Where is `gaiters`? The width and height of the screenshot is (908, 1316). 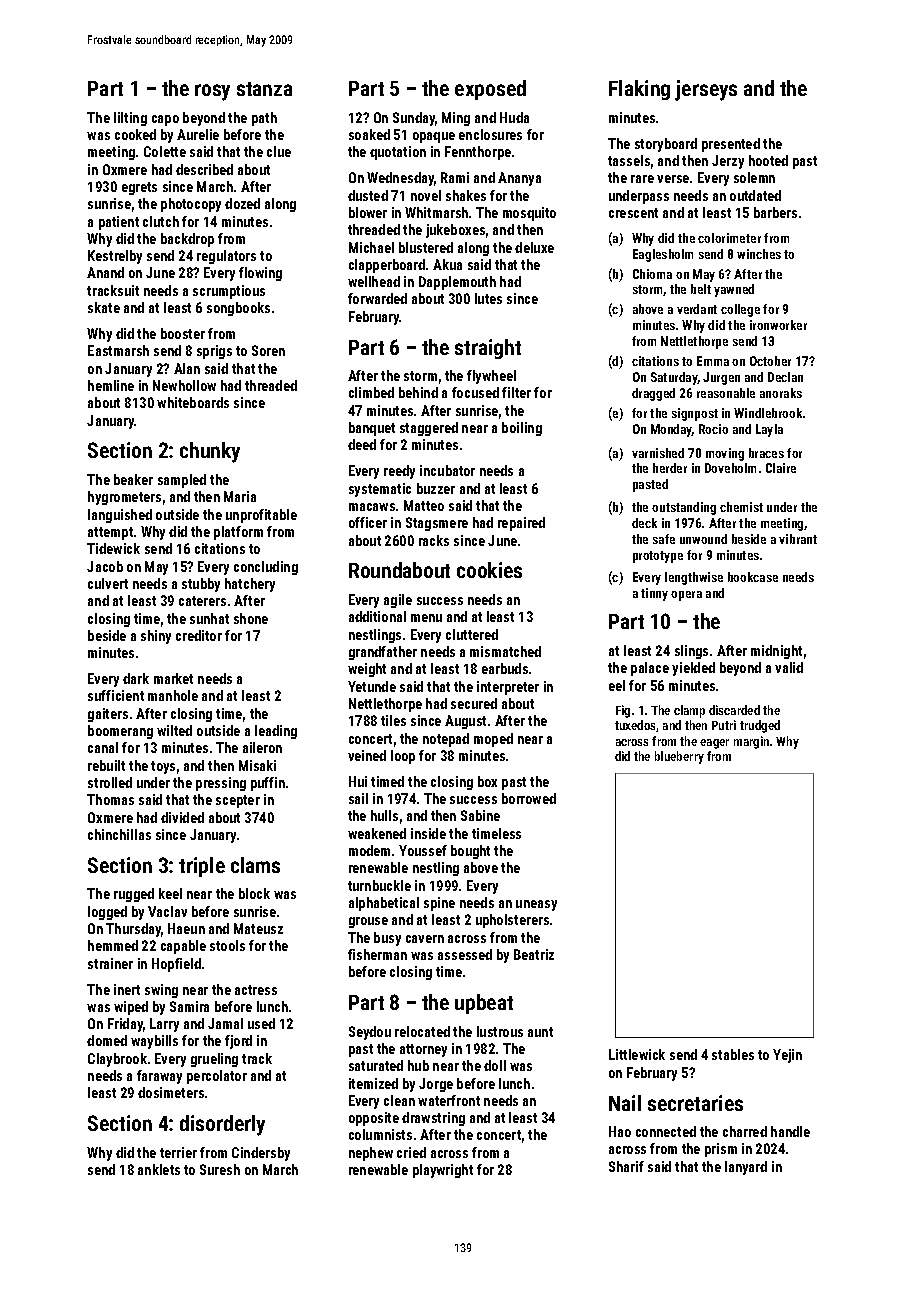
gaiters is located at coordinates (108, 715).
